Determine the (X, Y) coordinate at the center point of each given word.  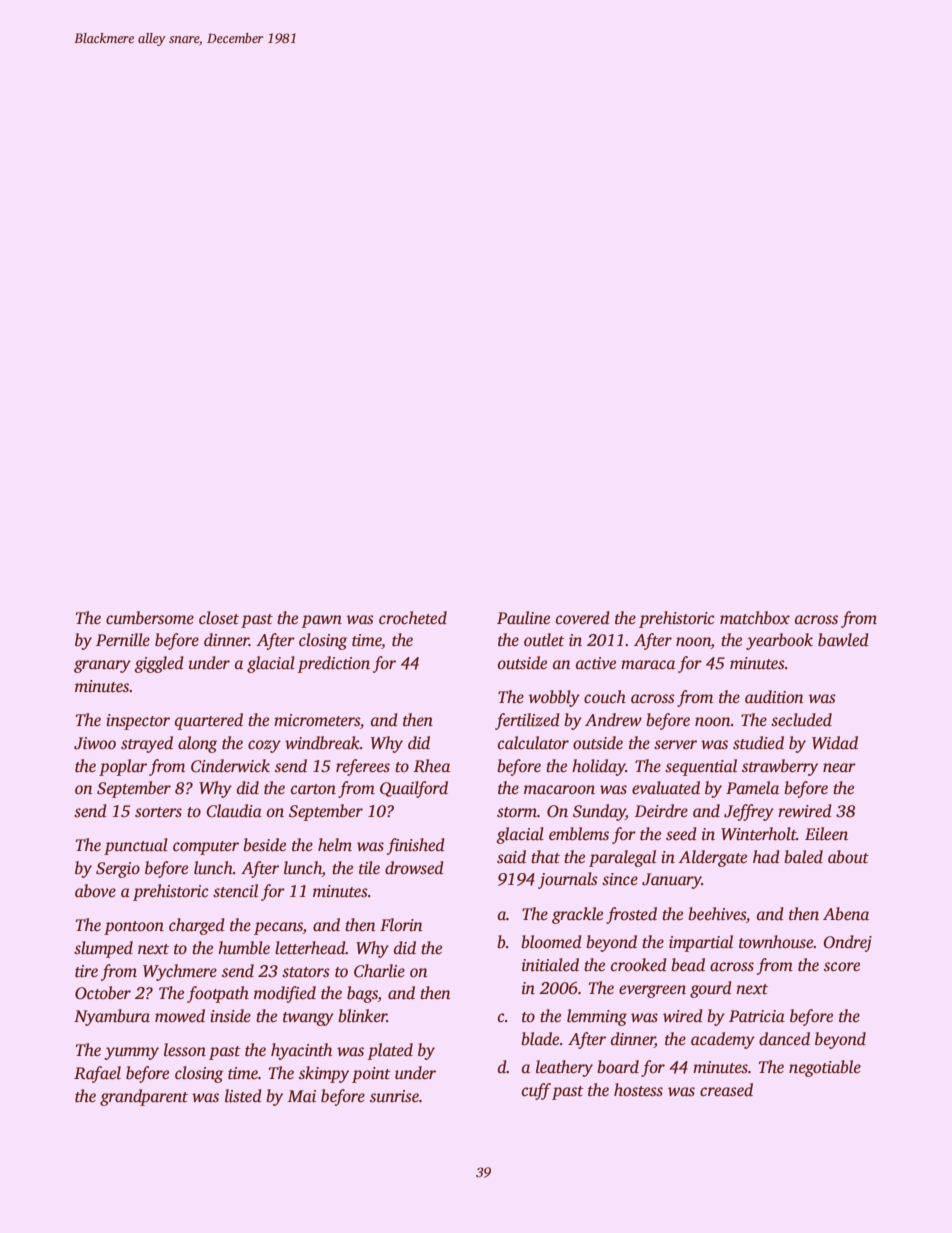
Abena (846, 914)
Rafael (97, 1074)
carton (313, 789)
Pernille (123, 640)
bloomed (551, 942)
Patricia (757, 1016)
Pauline (523, 618)
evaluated (666, 788)
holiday (599, 767)
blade (540, 1039)
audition (774, 697)
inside (230, 1016)
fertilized (527, 721)
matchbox (755, 618)
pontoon (134, 928)
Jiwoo (95, 743)
